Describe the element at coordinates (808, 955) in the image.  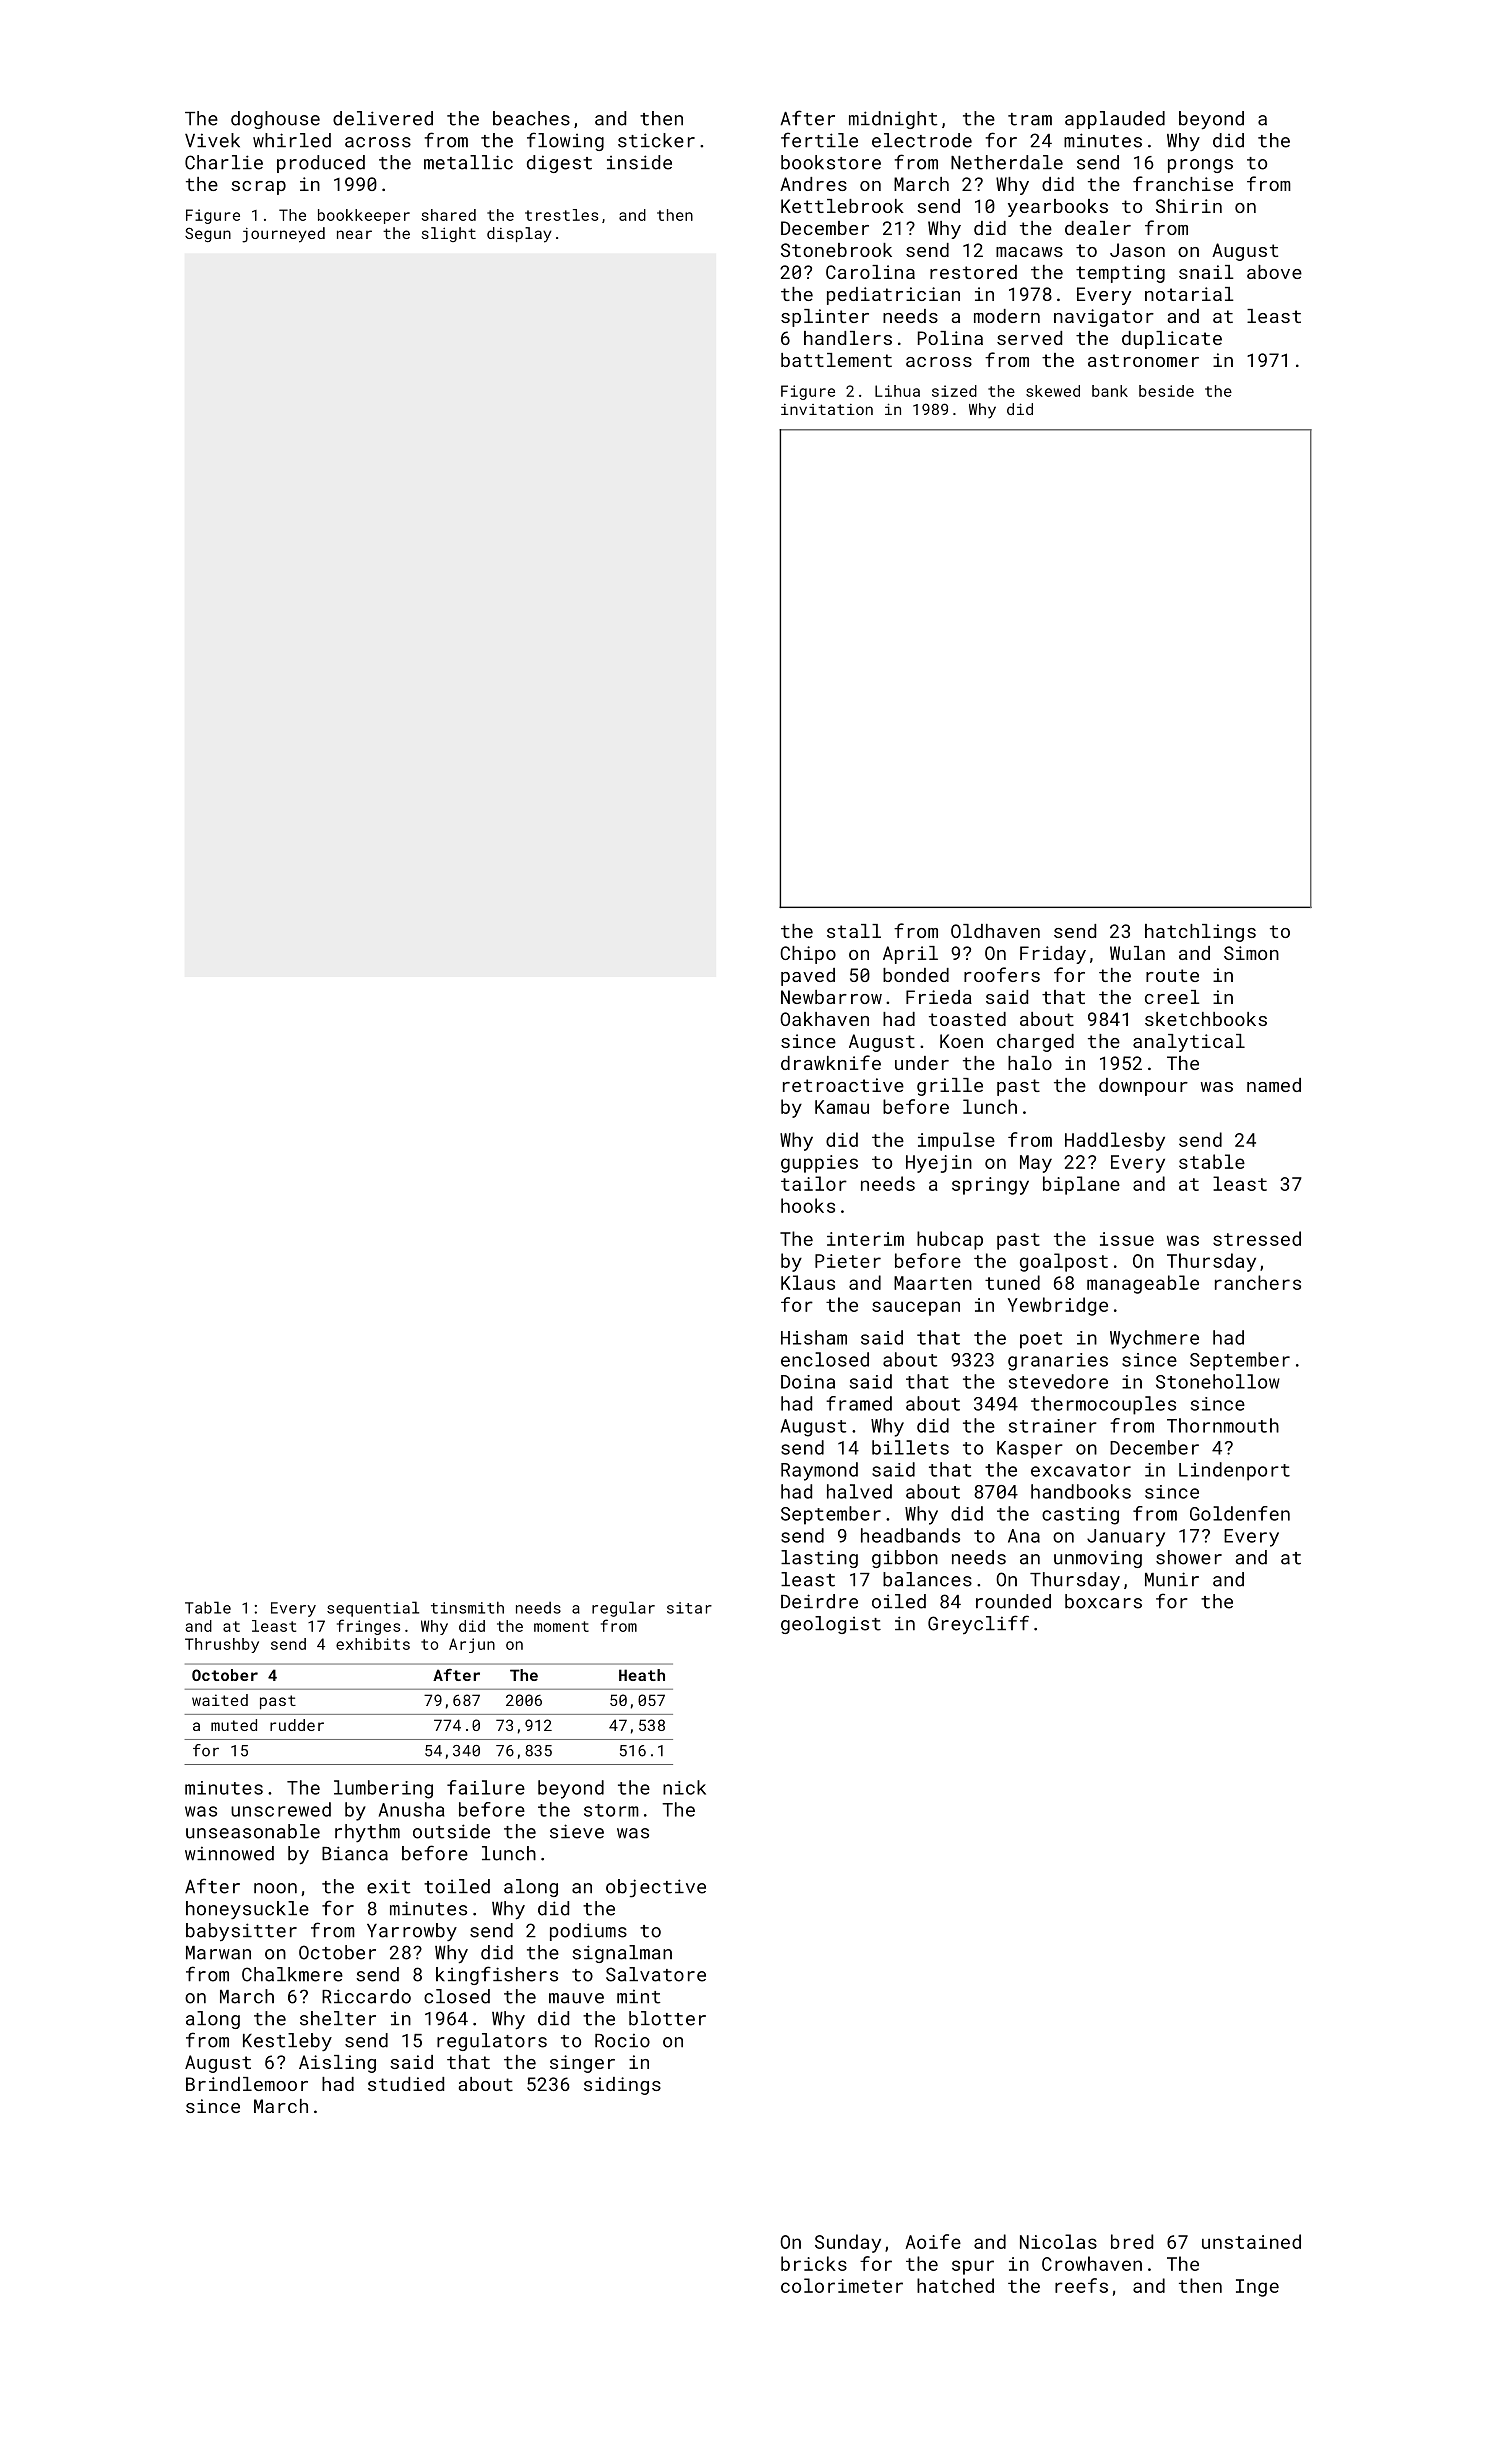
I see `Chipo` at that location.
